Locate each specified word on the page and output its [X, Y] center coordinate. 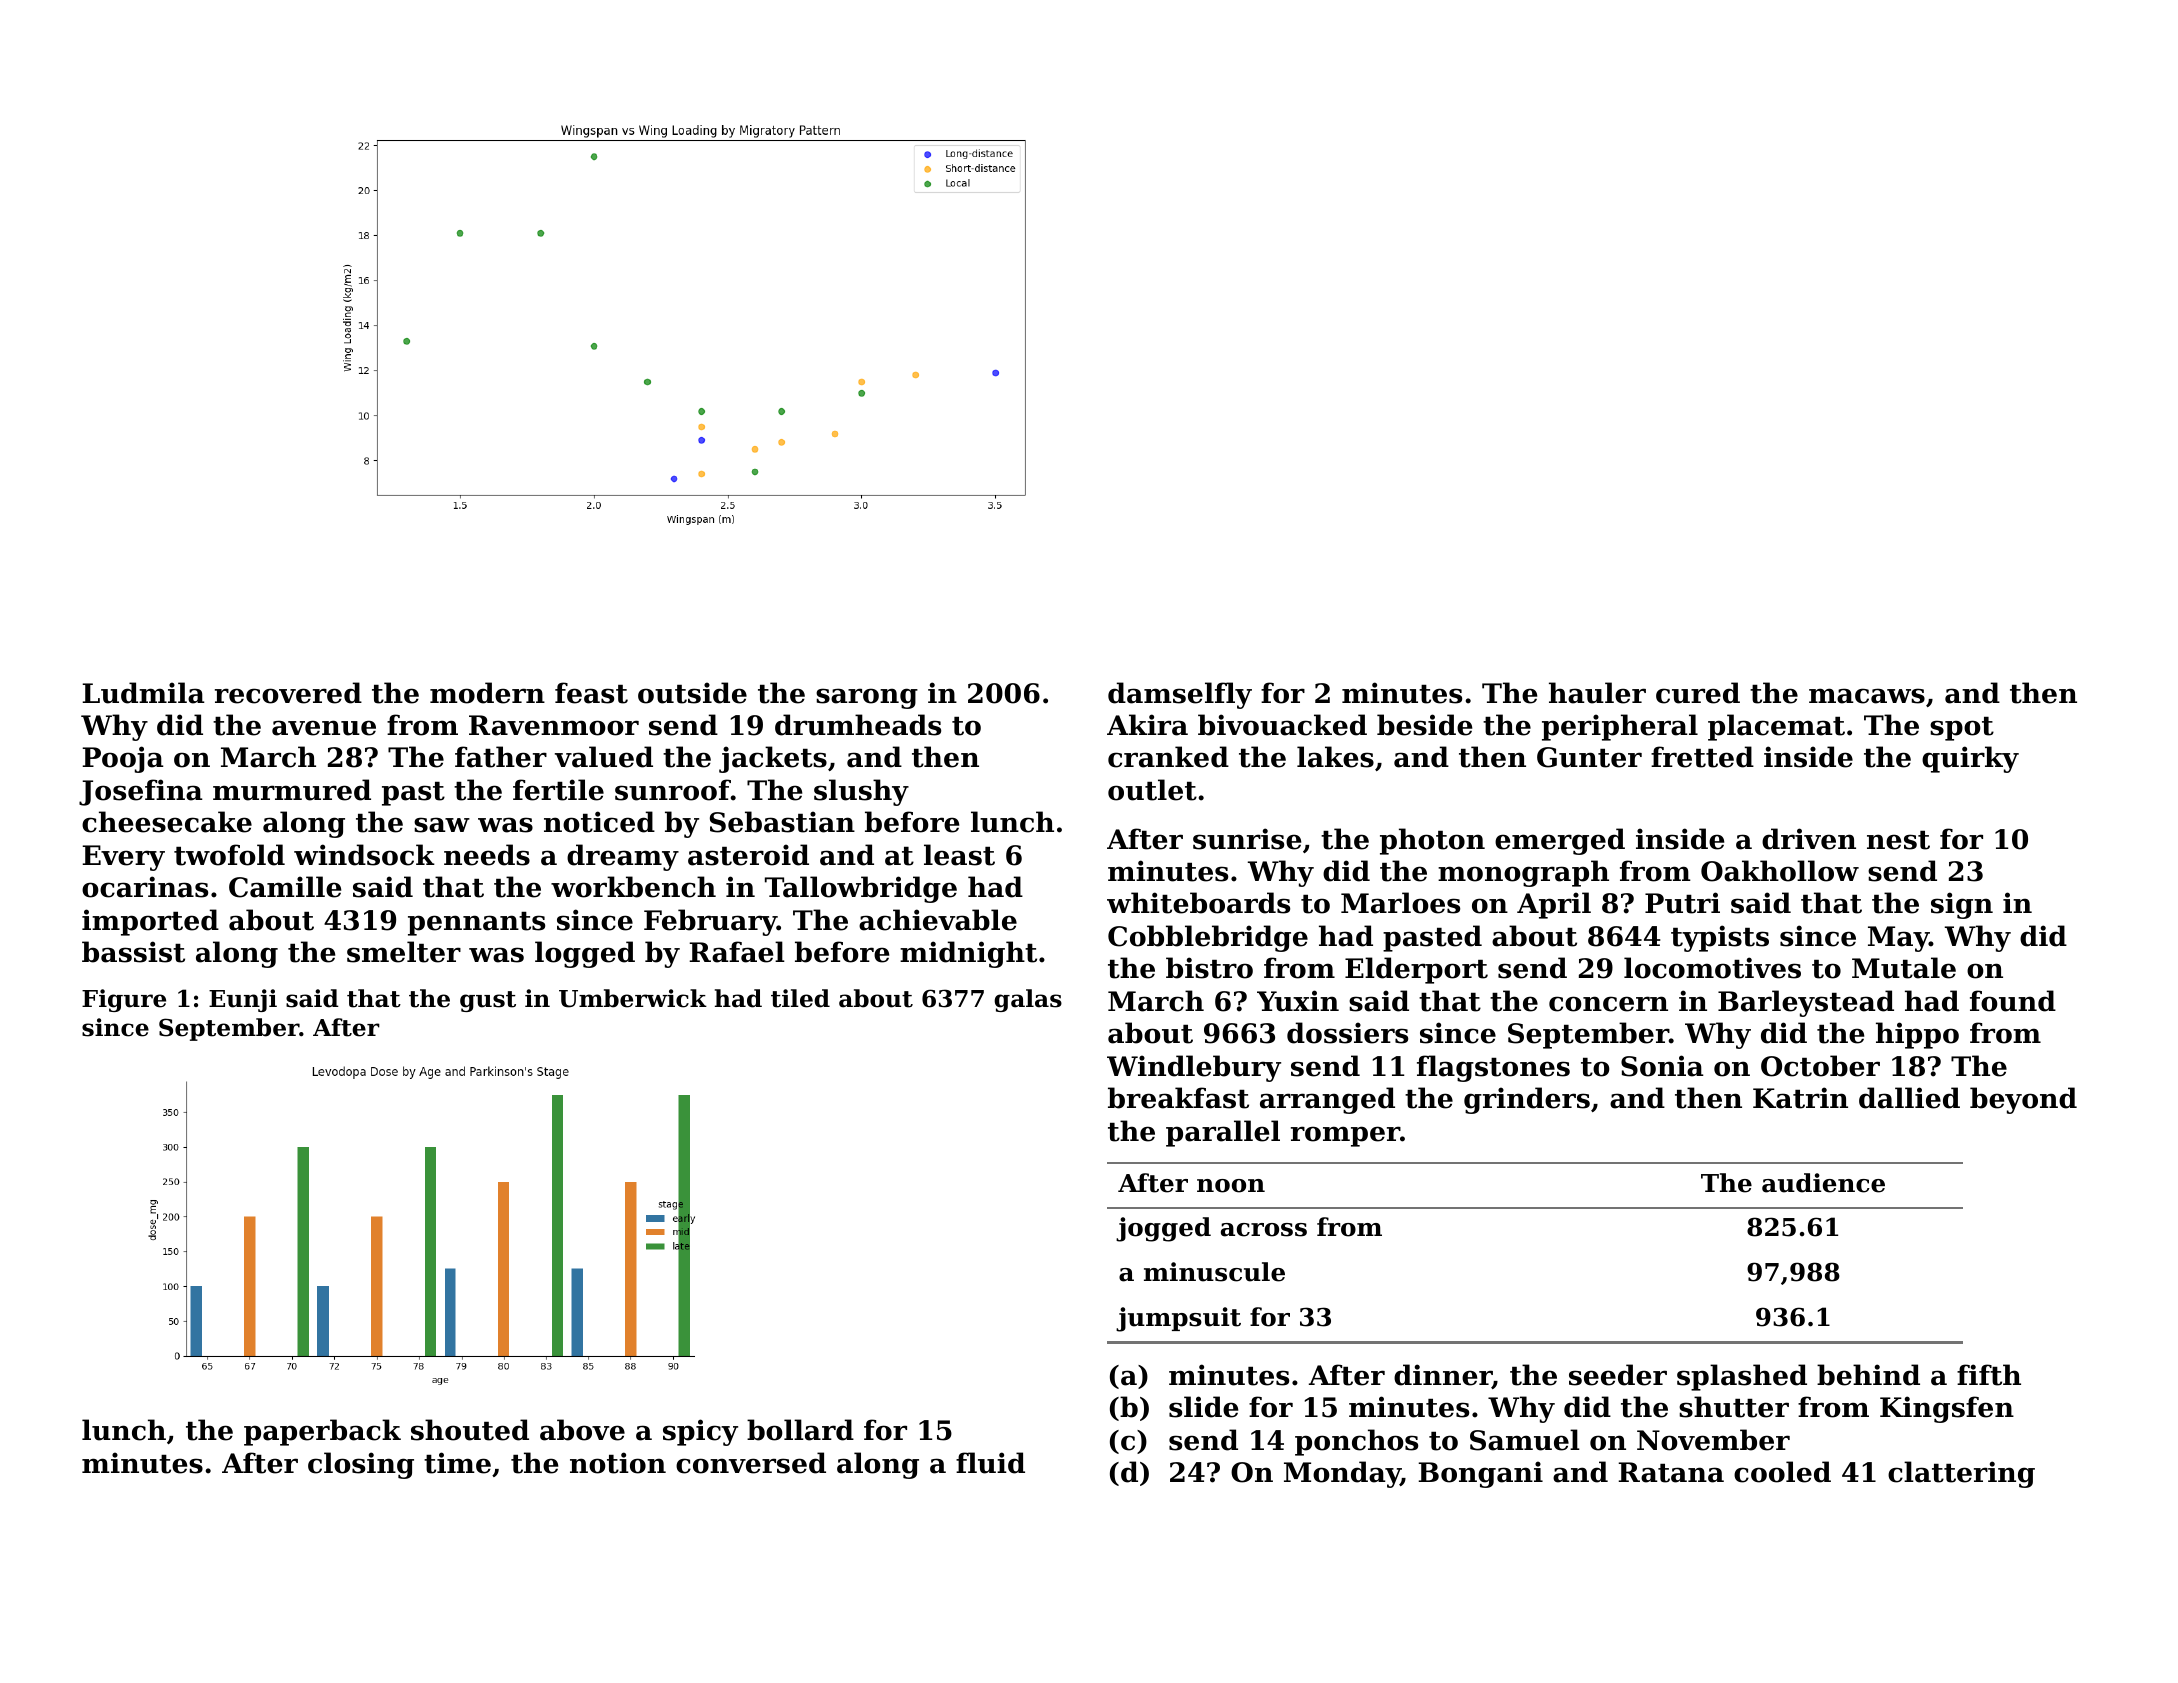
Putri [1682, 903]
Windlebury [1194, 1068]
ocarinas [145, 887]
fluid [990, 1463]
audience [1823, 1183]
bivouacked [1282, 725]
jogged [1163, 1229]
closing [361, 1465]
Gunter [1589, 757]
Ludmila [143, 693]
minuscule [1214, 1272]
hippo [1917, 1035]
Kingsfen [1947, 1409]
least [959, 855]
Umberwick [633, 998]
